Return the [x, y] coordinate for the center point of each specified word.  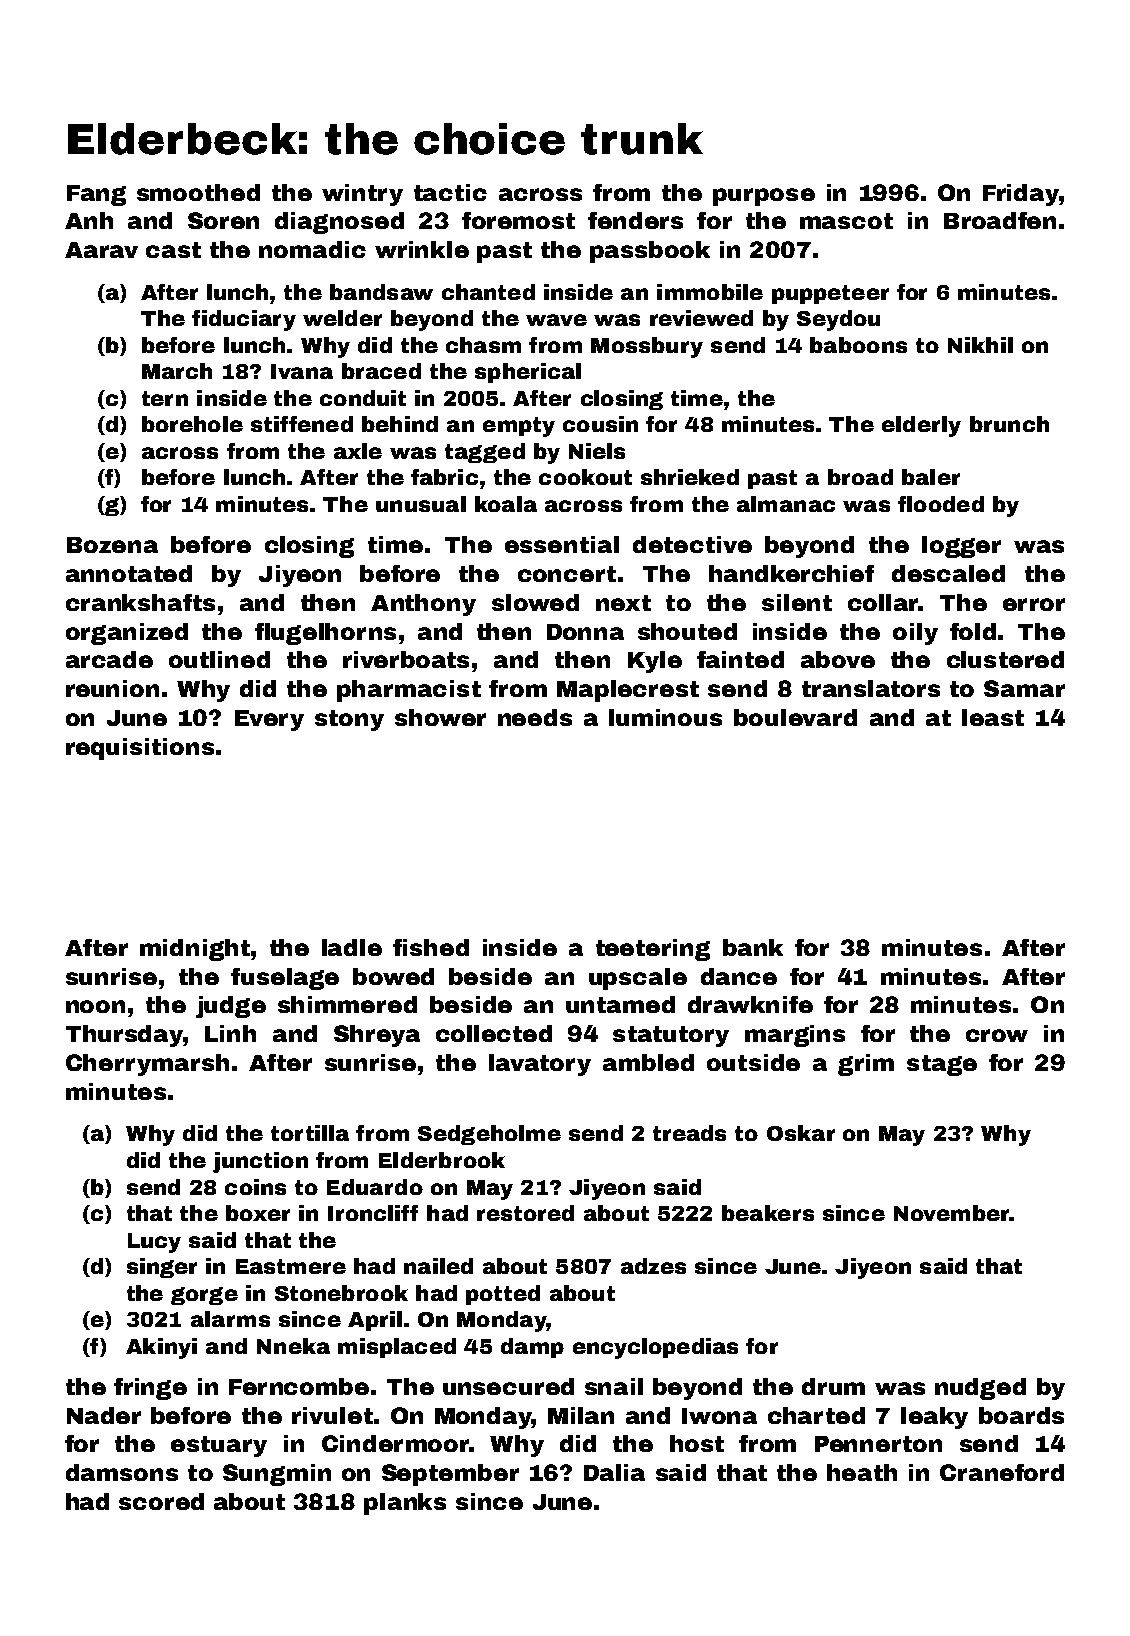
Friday [1021, 195]
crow [997, 1035]
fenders [635, 220]
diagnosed [339, 223]
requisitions [140, 749]
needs [535, 717]
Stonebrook [341, 1293]
